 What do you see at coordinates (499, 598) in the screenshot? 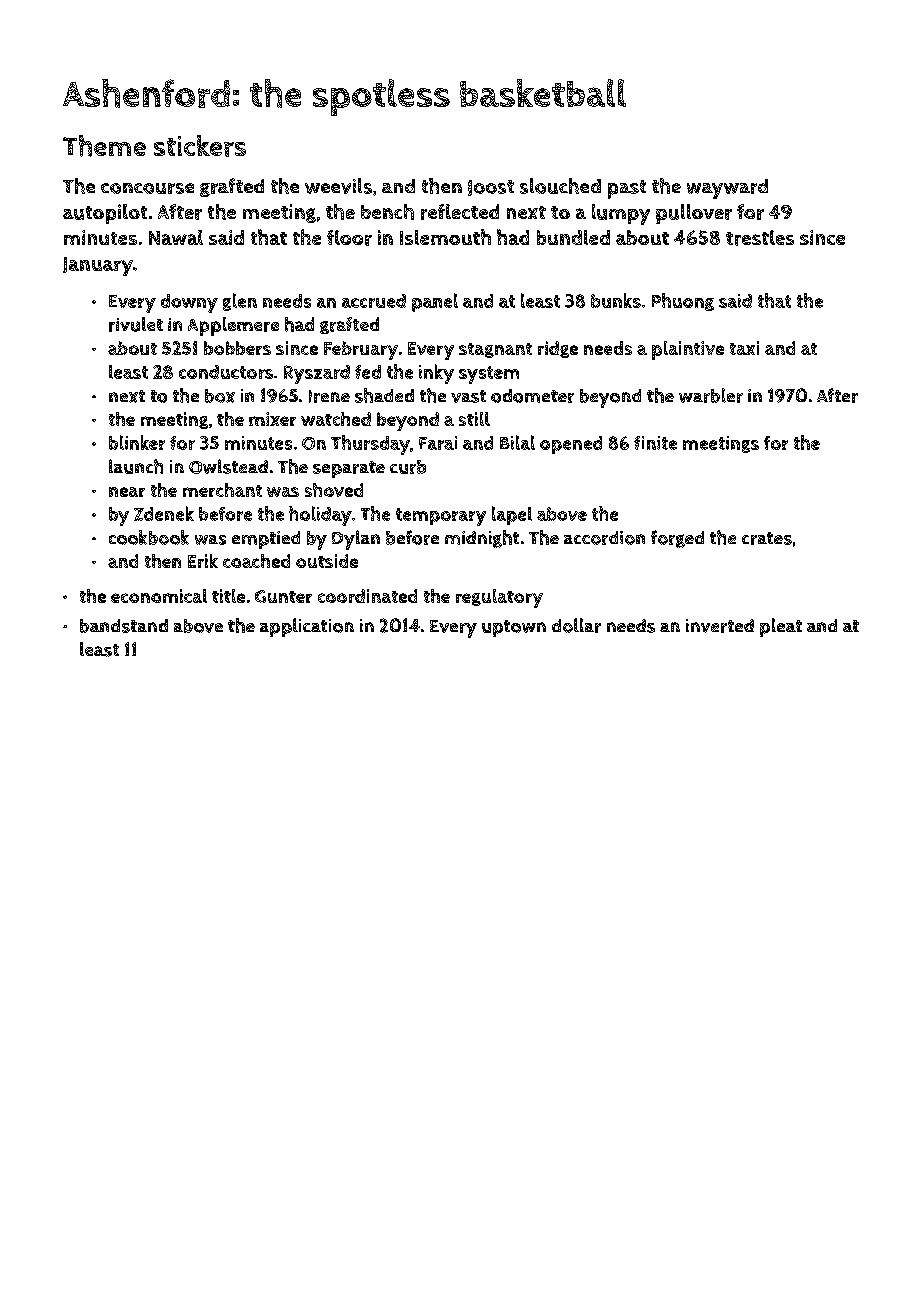
I see `regulatory` at bounding box center [499, 598].
